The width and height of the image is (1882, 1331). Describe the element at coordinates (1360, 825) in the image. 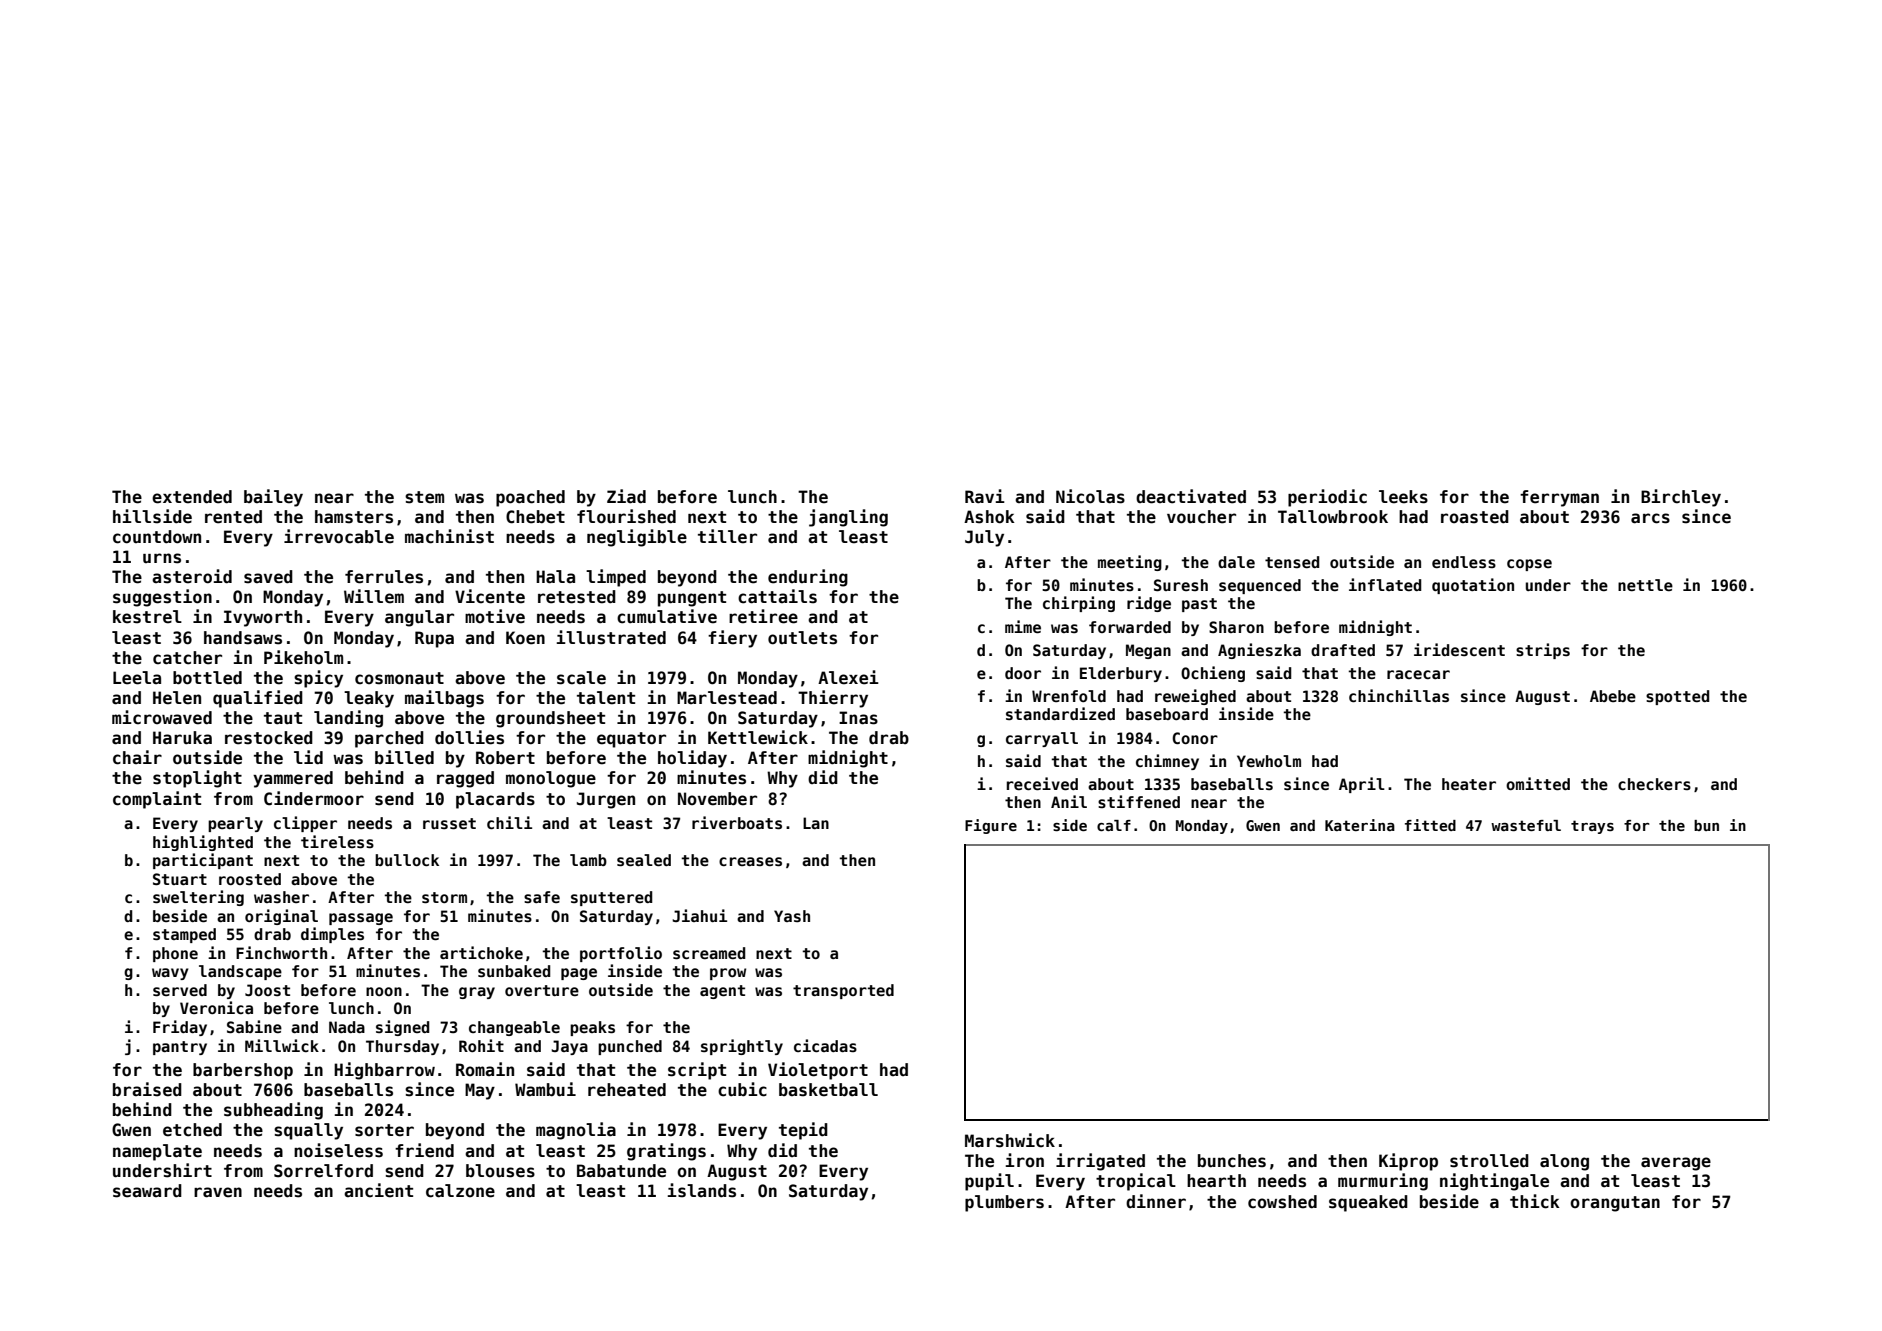

I see `Katerina` at that location.
